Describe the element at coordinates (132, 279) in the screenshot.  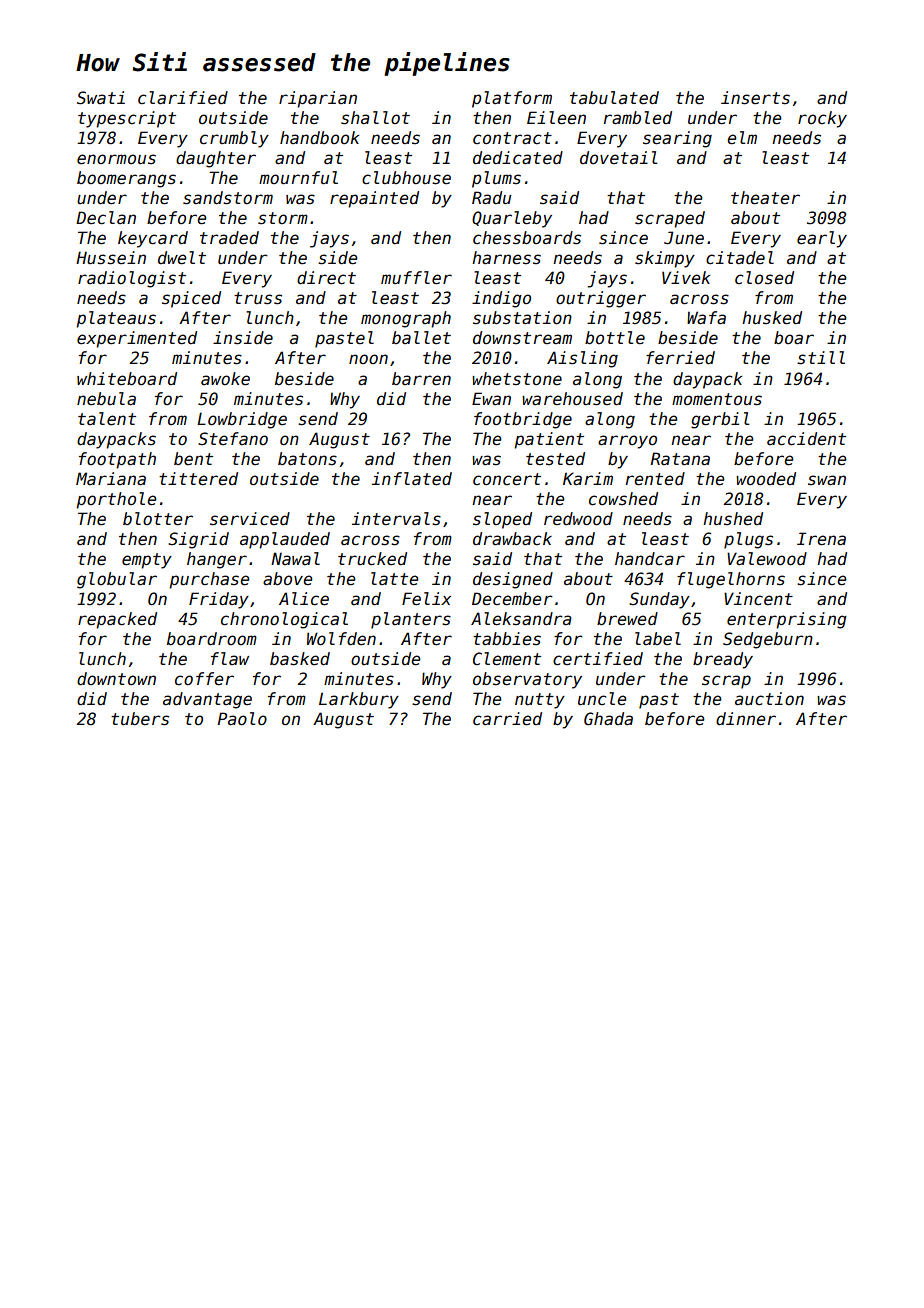
I see `radiologist` at that location.
